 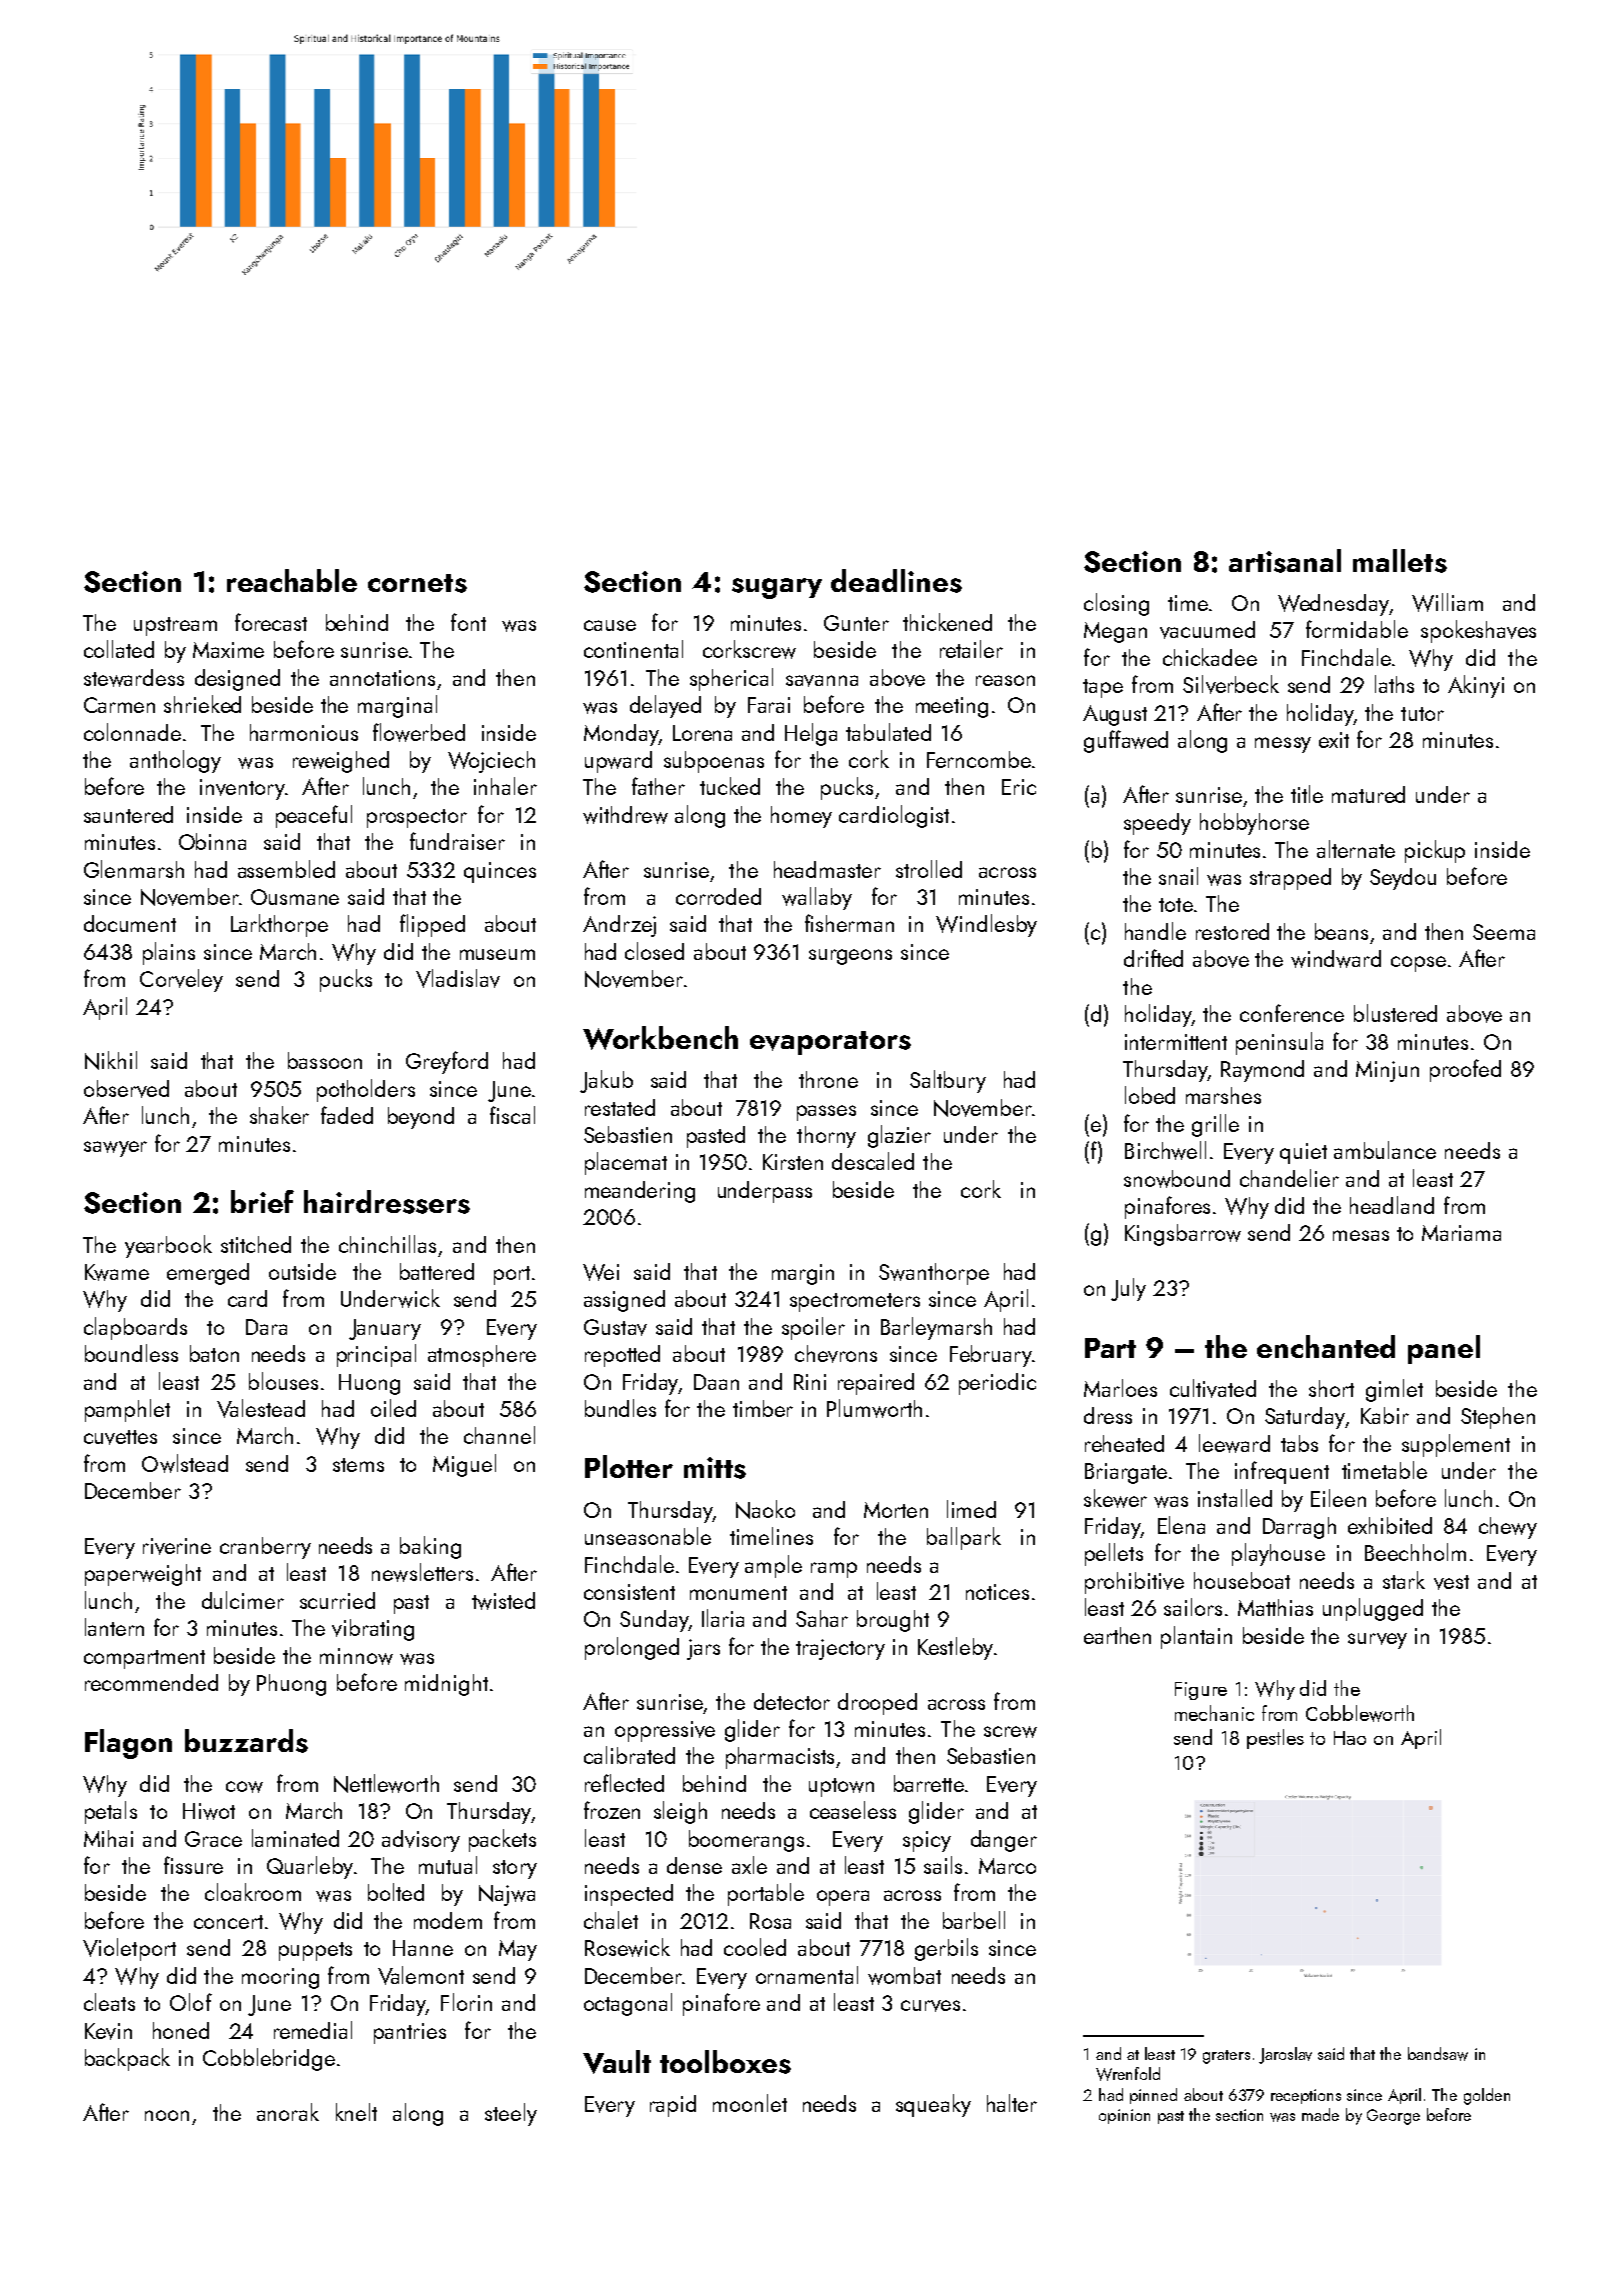 I want to click on vest, so click(x=1451, y=1582).
